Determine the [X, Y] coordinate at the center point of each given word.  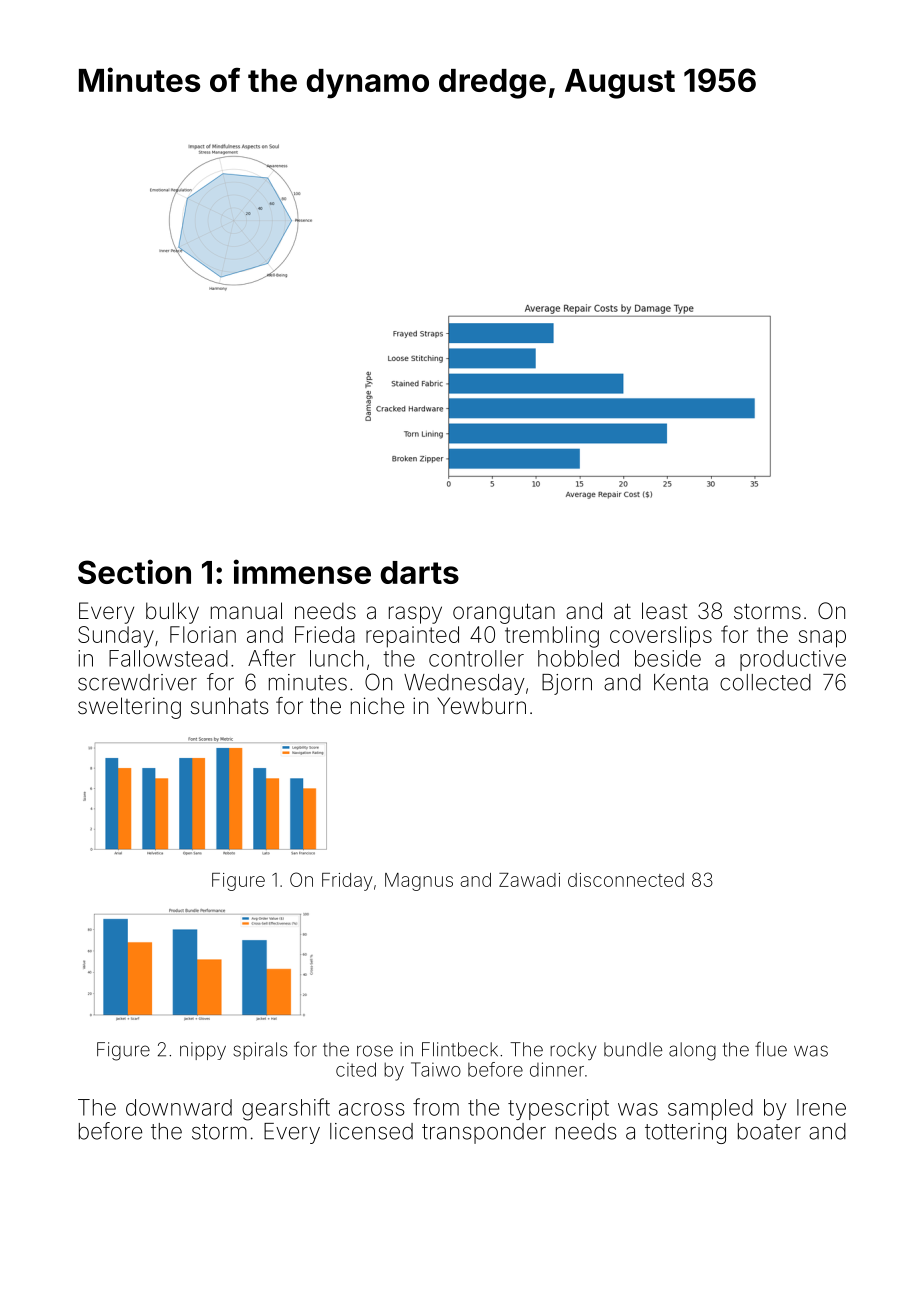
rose [375, 1051]
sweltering [129, 708]
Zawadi [529, 880]
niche [377, 706]
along [692, 1051]
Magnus [419, 882]
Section [134, 571]
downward [179, 1107]
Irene [821, 1107]
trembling [552, 637]
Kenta [681, 682]
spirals [260, 1051]
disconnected [626, 880]
